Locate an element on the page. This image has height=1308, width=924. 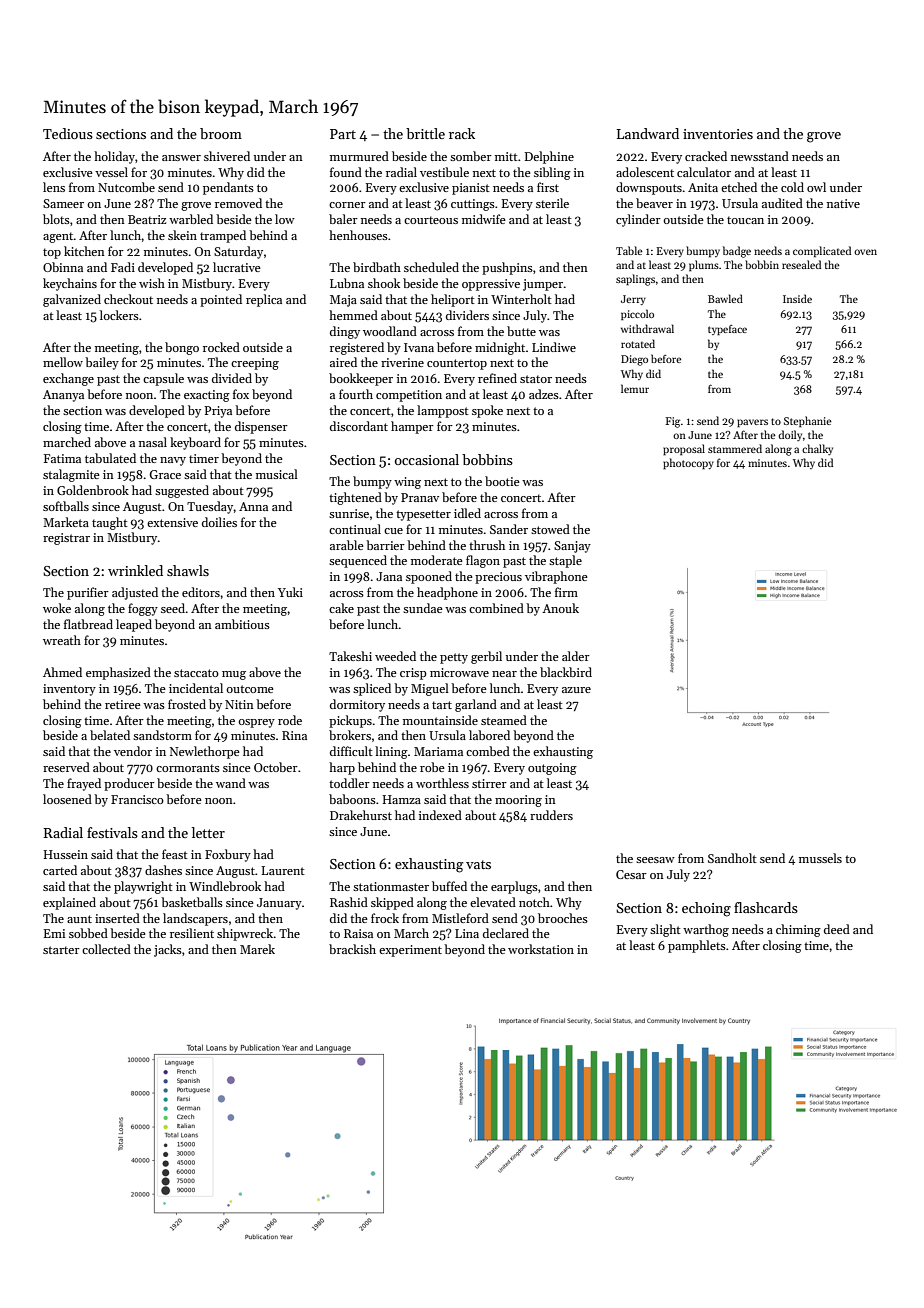
osprey is located at coordinates (256, 723).
